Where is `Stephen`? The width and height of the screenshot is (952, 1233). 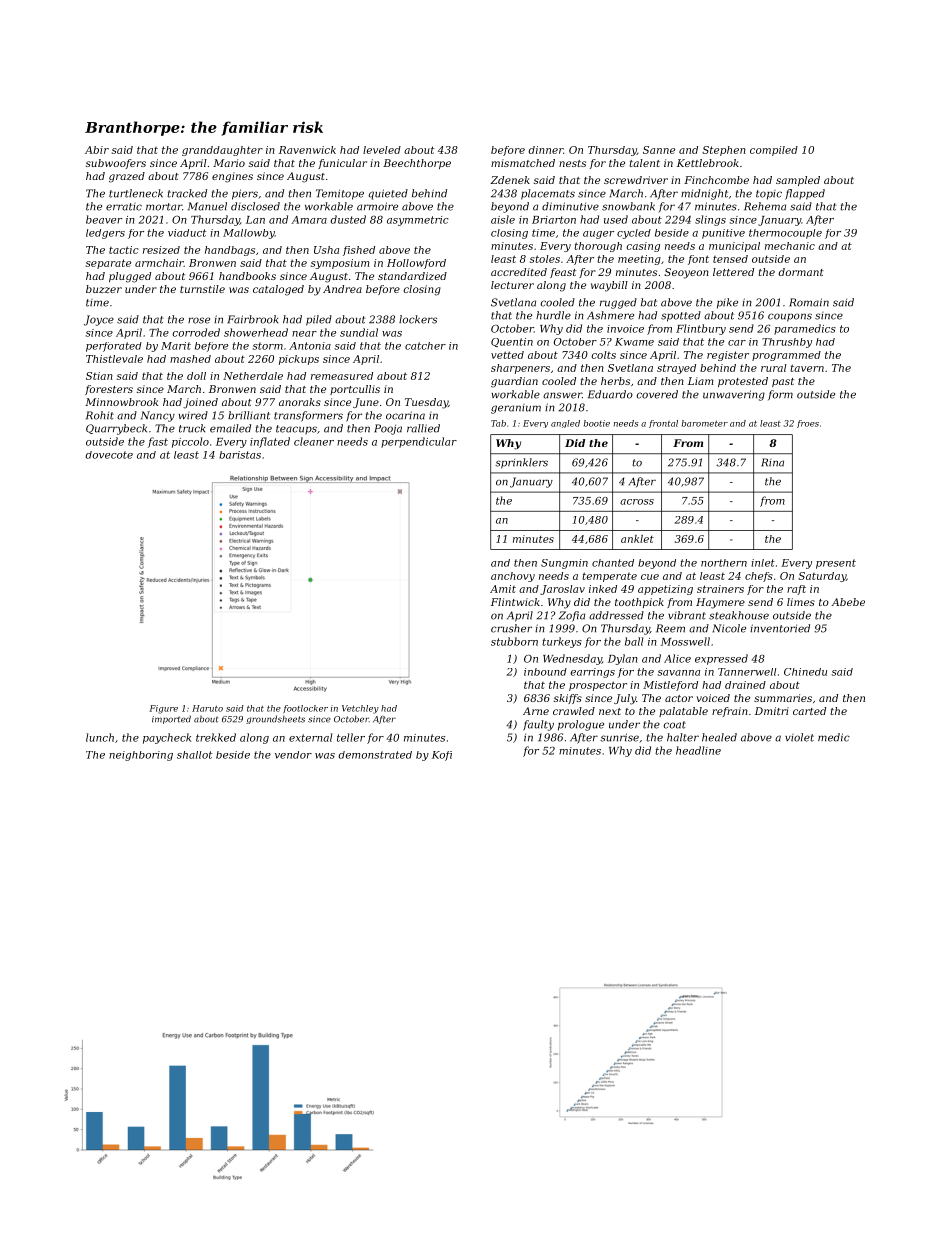 Stephen is located at coordinates (724, 151).
